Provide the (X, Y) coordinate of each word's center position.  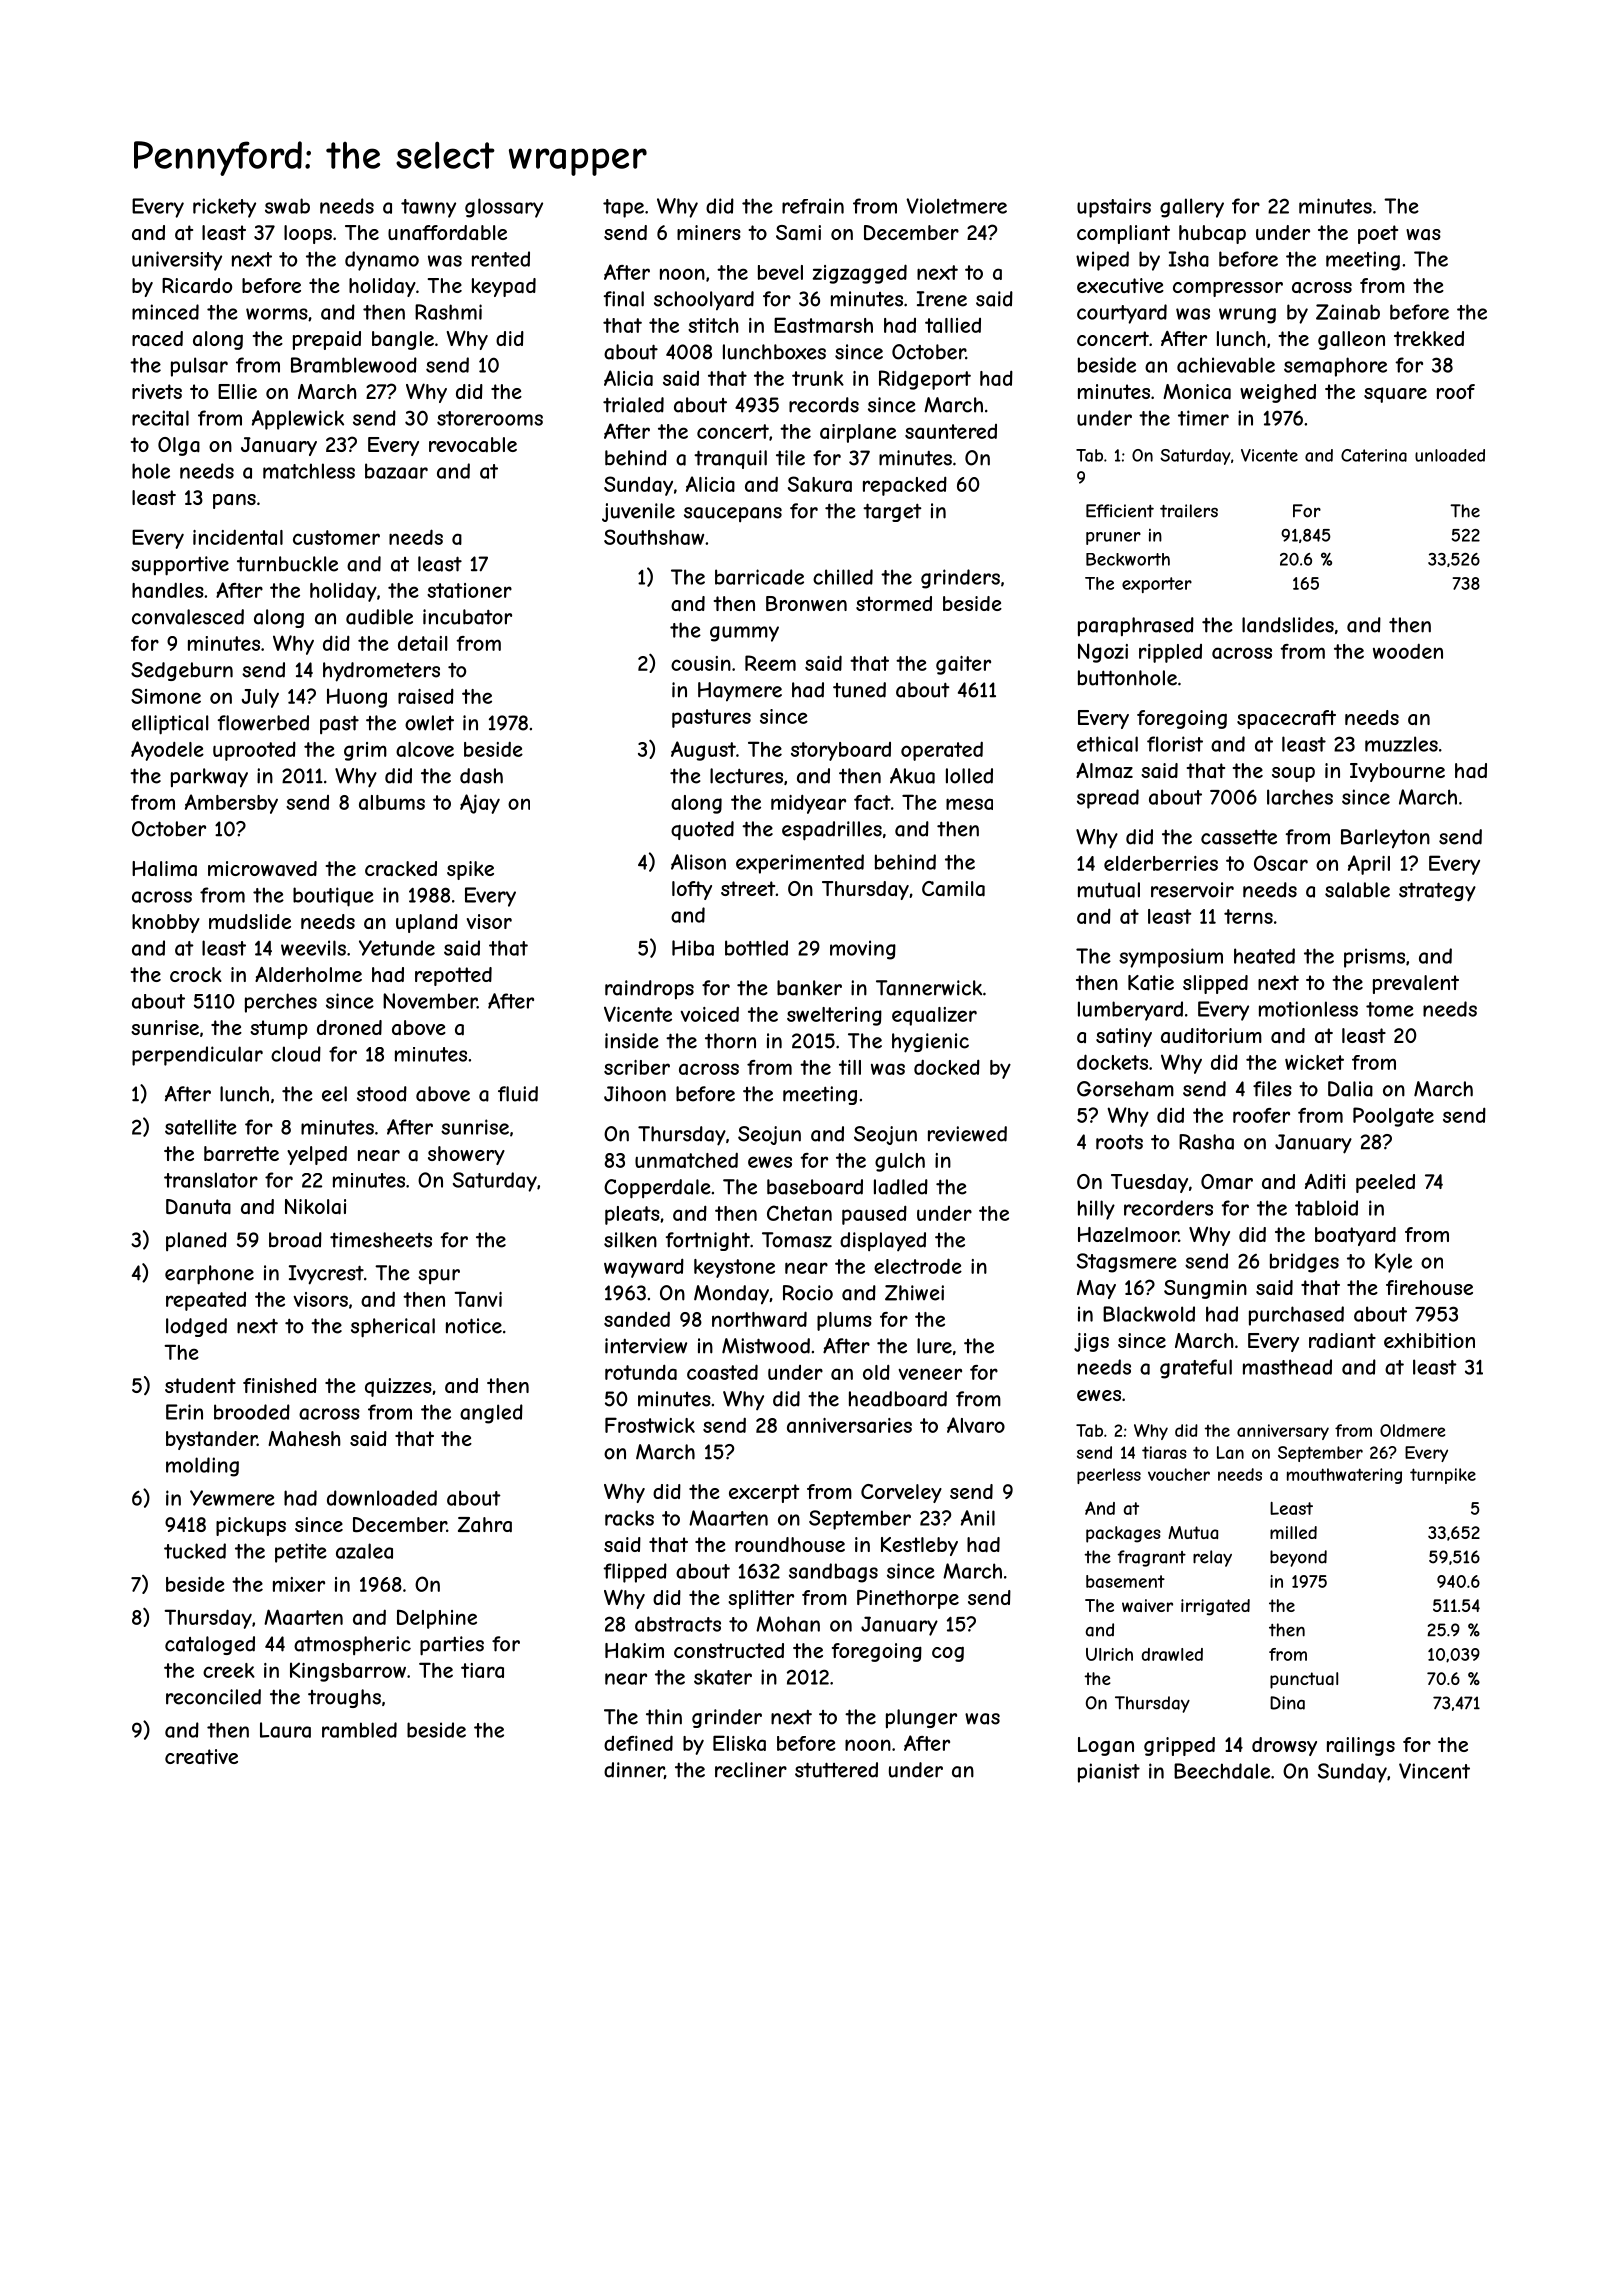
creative (201, 1757)
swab (287, 206)
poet (1378, 234)
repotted (453, 976)
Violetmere (956, 206)
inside (632, 1041)
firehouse (1429, 1287)
